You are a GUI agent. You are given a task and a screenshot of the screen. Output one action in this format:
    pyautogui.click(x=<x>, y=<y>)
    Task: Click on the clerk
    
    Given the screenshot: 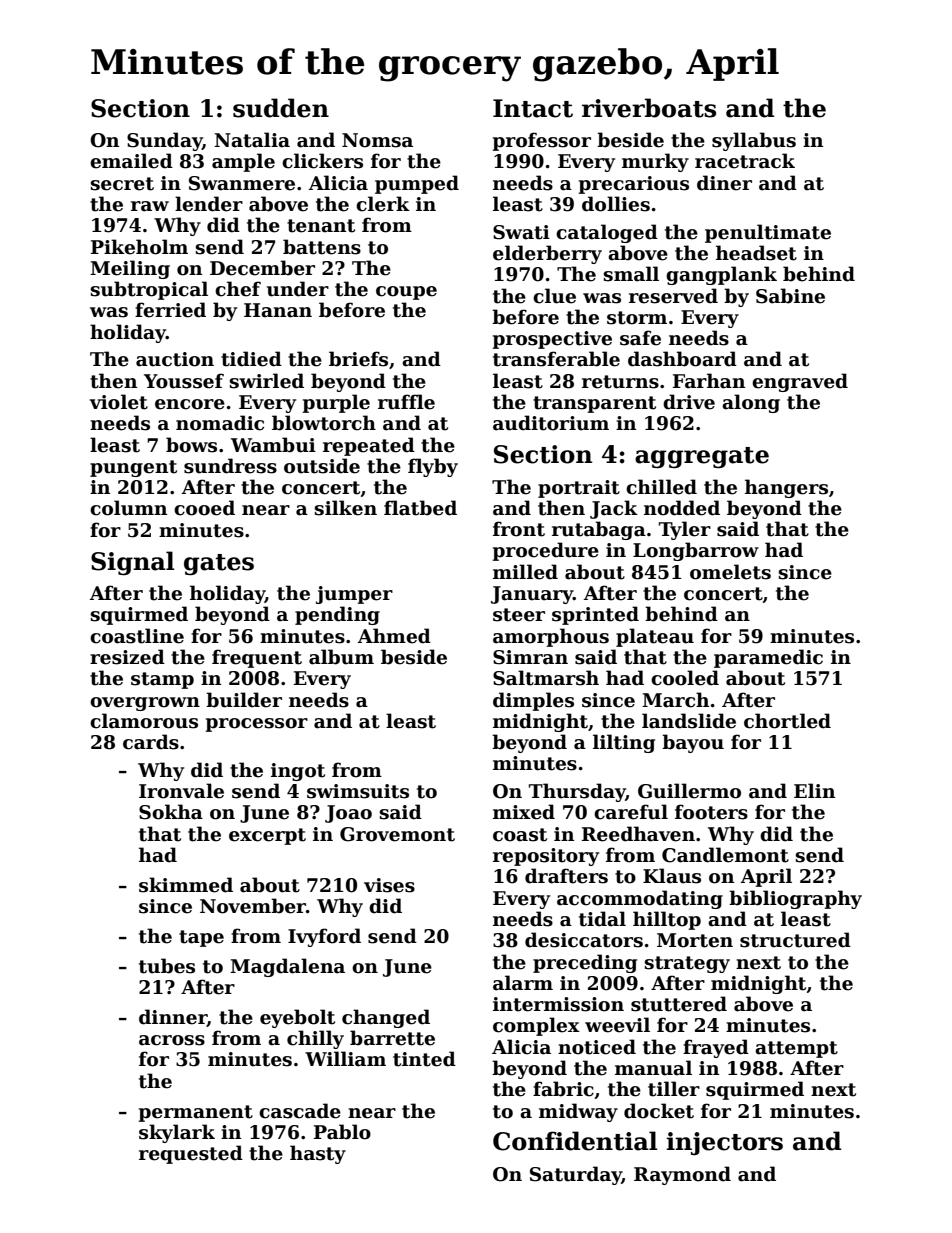 What is the action you would take?
    pyautogui.click(x=383, y=204)
